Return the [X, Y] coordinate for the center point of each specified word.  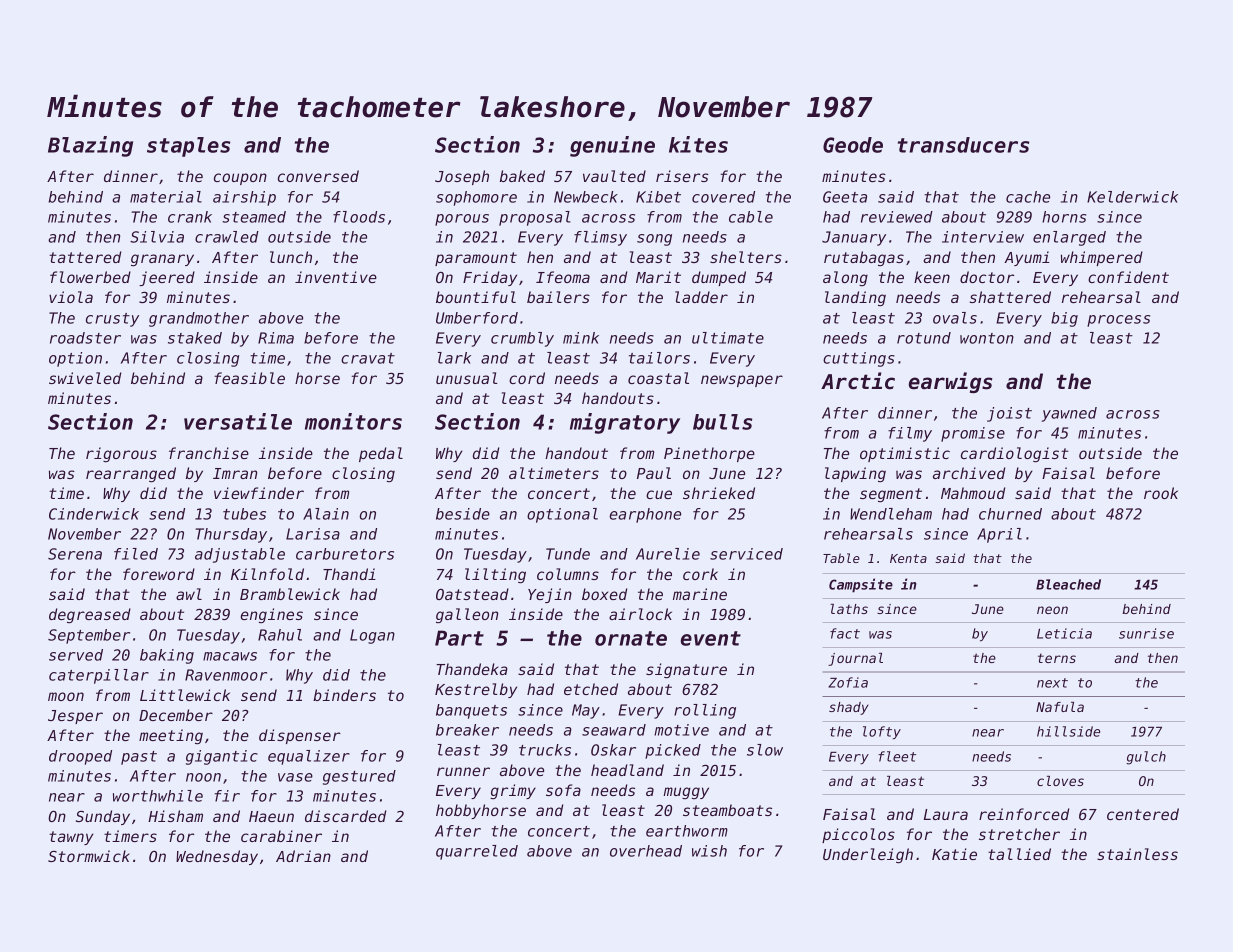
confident [1128, 277]
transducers [963, 145]
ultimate [728, 338]
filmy [910, 434]
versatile [238, 421]
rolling [705, 711]
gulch [1146, 758]
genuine [612, 146]
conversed [318, 176]
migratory [625, 423]
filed [136, 554]
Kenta [908, 558]
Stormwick [89, 856]
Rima [276, 338]
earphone [645, 515]
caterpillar [99, 676]
